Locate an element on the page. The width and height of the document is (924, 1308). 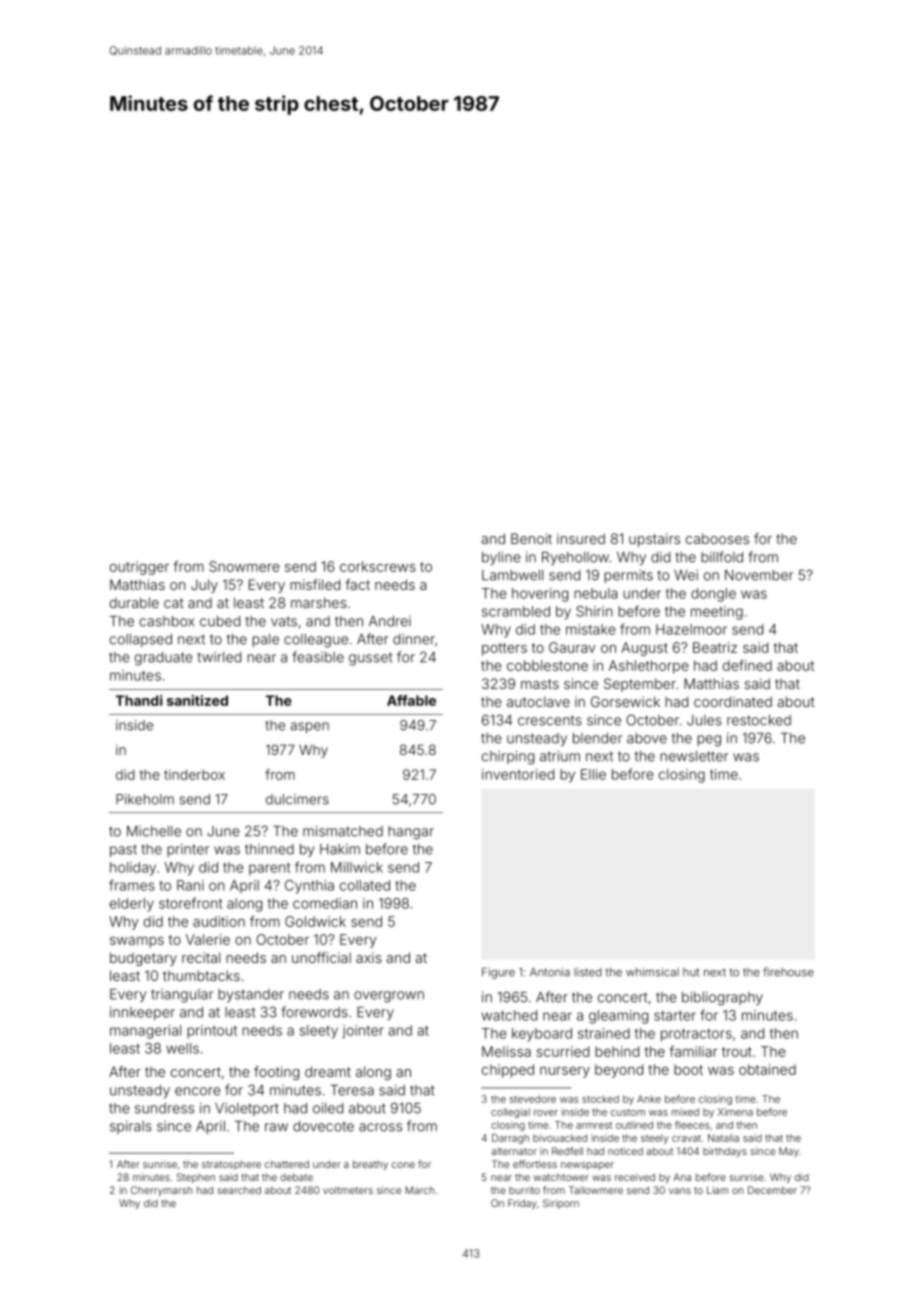
hangar is located at coordinates (411, 833).
